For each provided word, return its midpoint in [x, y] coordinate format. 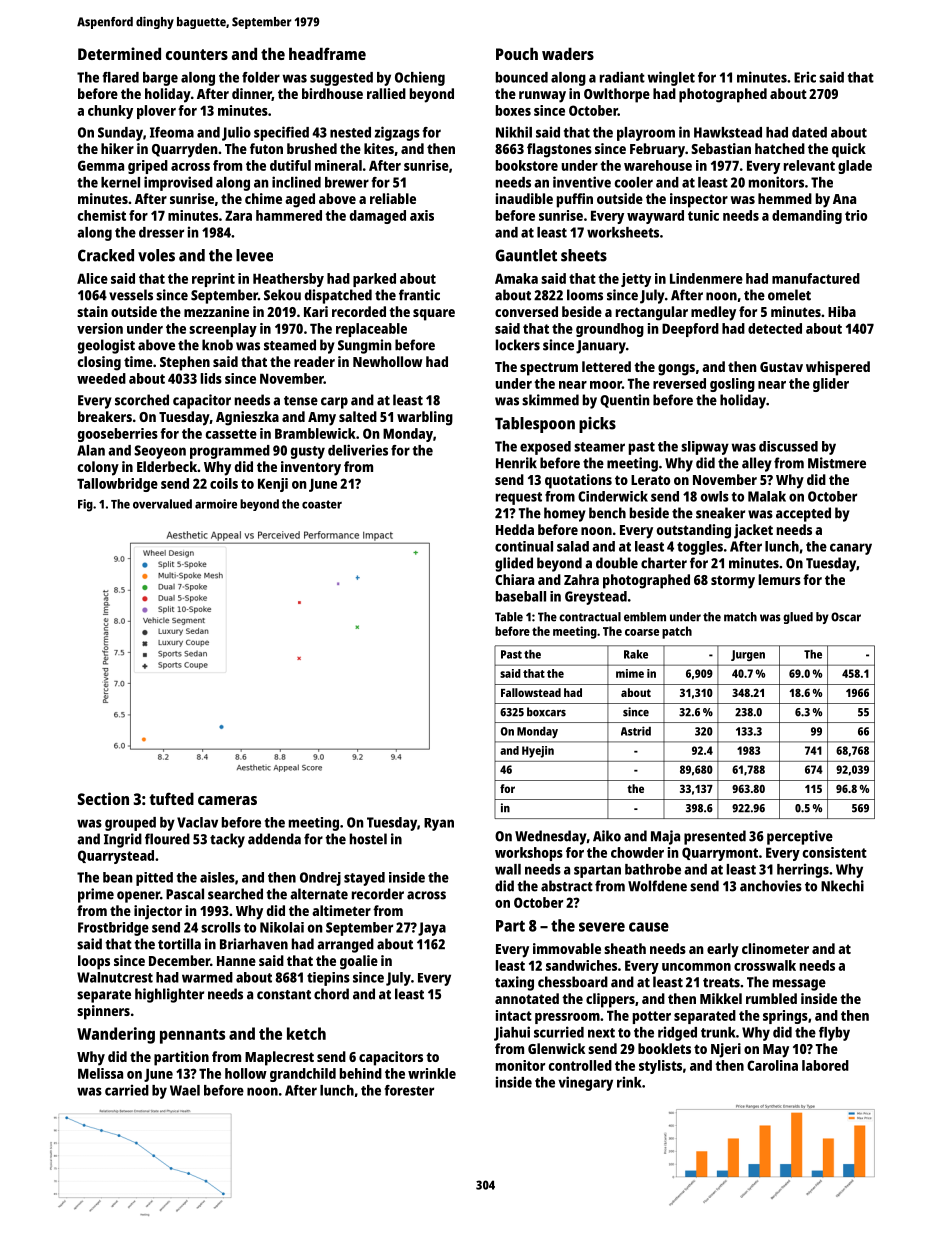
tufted [171, 798]
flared [121, 77]
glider [831, 385]
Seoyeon [160, 452]
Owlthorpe [617, 95]
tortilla [179, 944]
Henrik [516, 463]
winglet [671, 78]
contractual [590, 617]
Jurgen [748, 655]
